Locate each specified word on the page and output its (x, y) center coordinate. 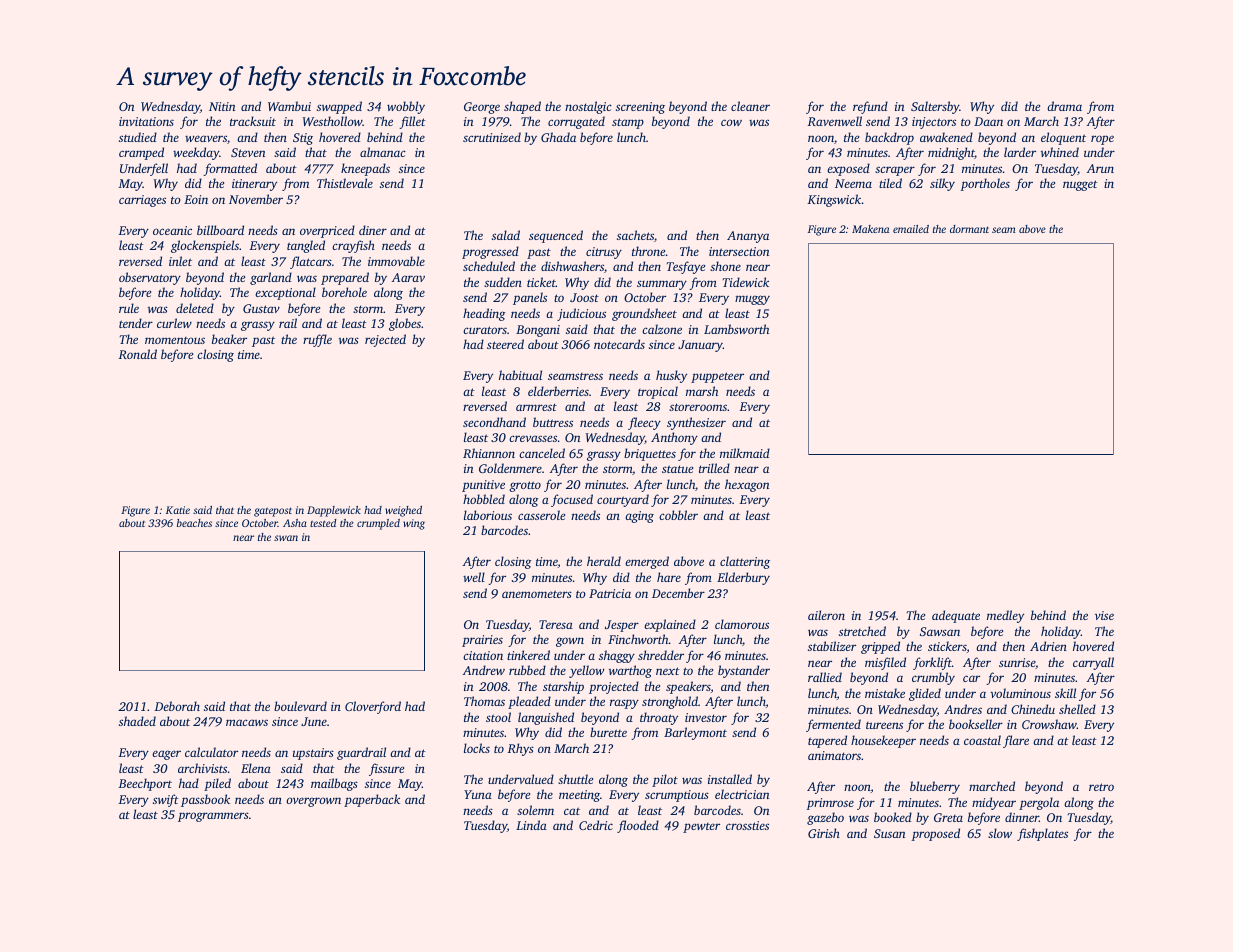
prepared (345, 278)
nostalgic (588, 107)
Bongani (538, 331)
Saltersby (935, 107)
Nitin (222, 106)
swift (166, 800)
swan (286, 538)
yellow (586, 671)
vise (1104, 615)
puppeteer (717, 377)
